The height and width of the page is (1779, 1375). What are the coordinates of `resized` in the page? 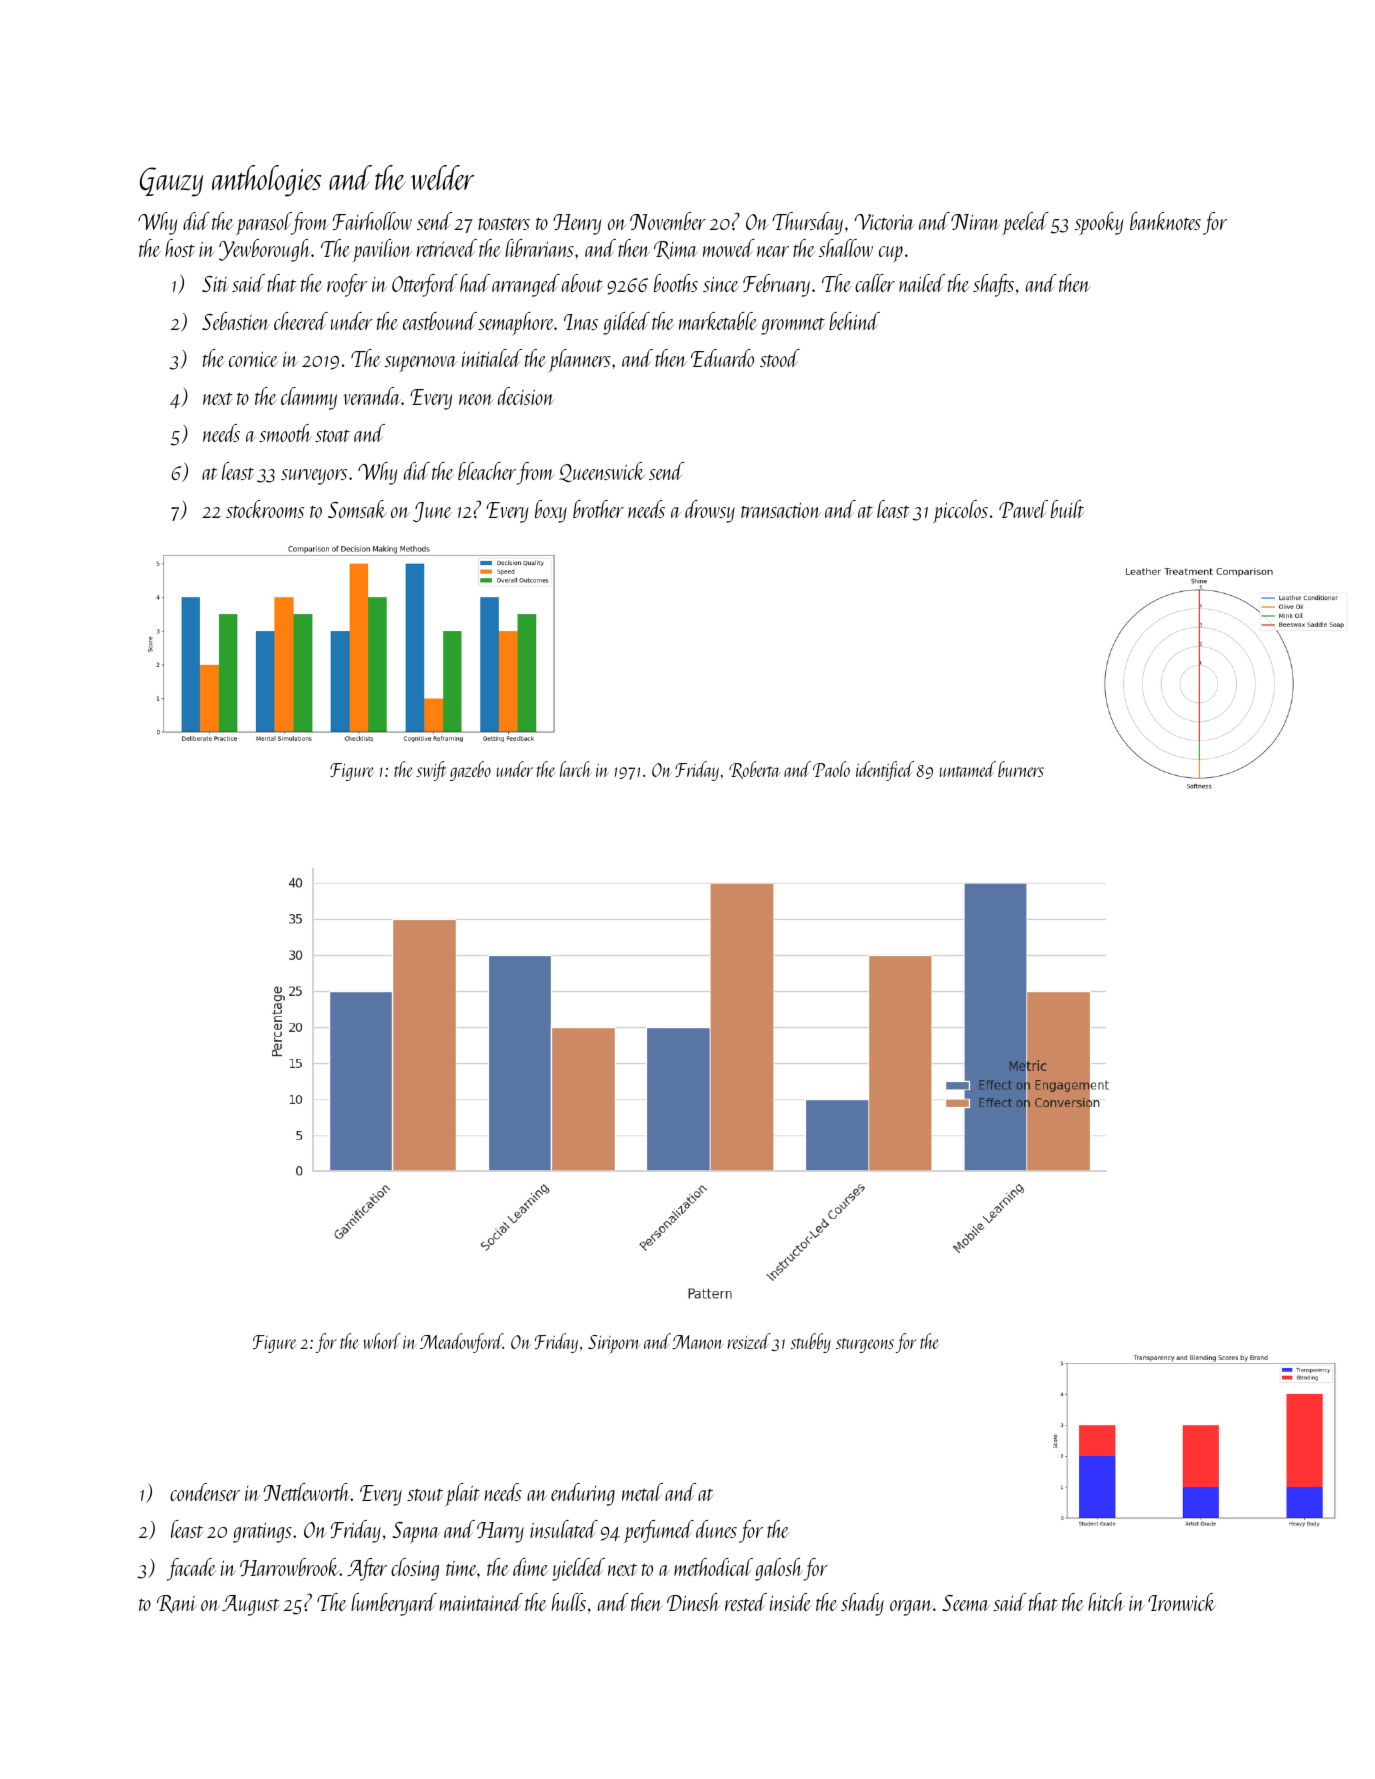 It's located at (749, 1341).
